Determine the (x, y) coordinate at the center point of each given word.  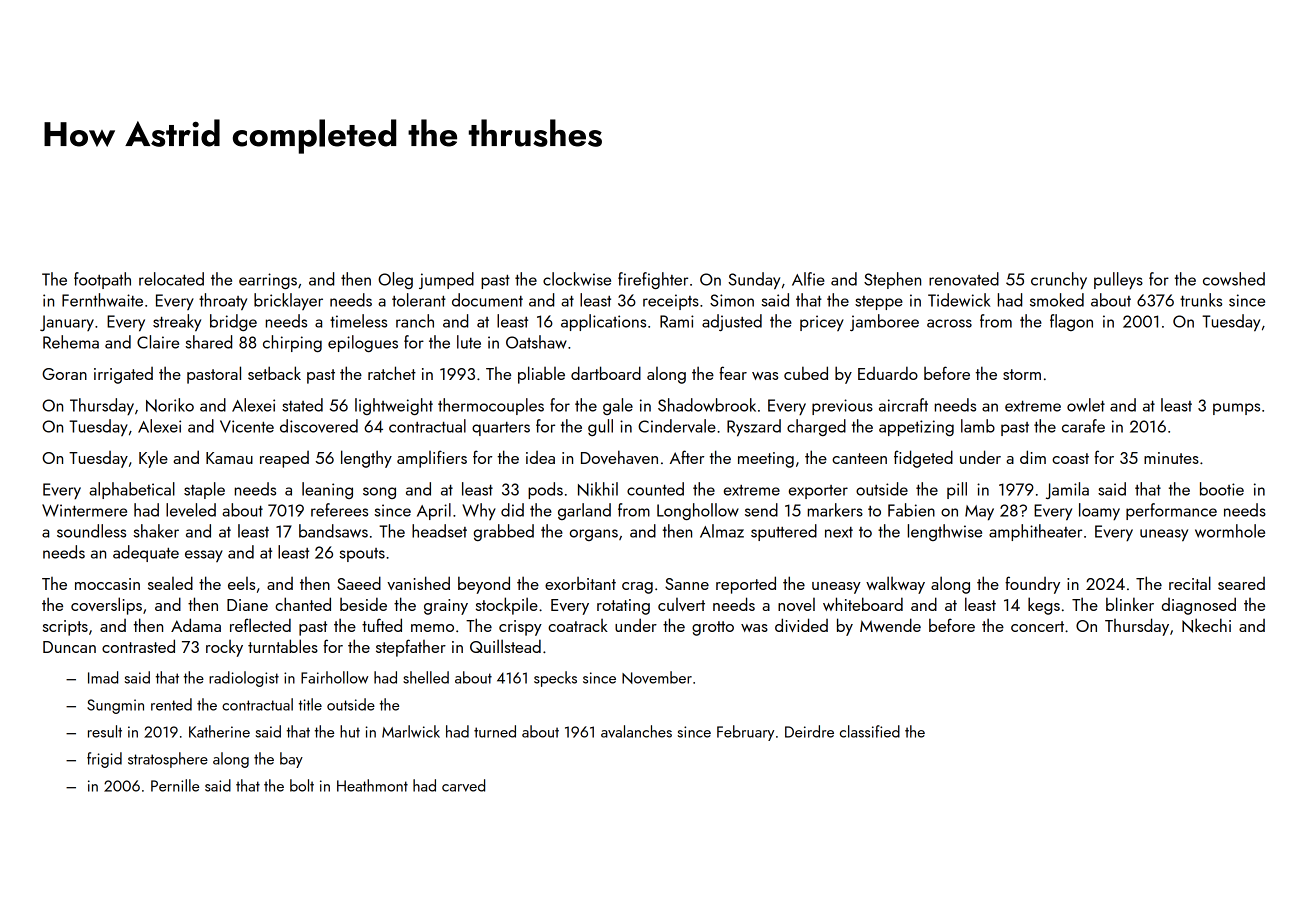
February (745, 733)
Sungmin (115, 706)
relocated (171, 279)
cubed (806, 373)
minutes (1171, 458)
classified (870, 731)
